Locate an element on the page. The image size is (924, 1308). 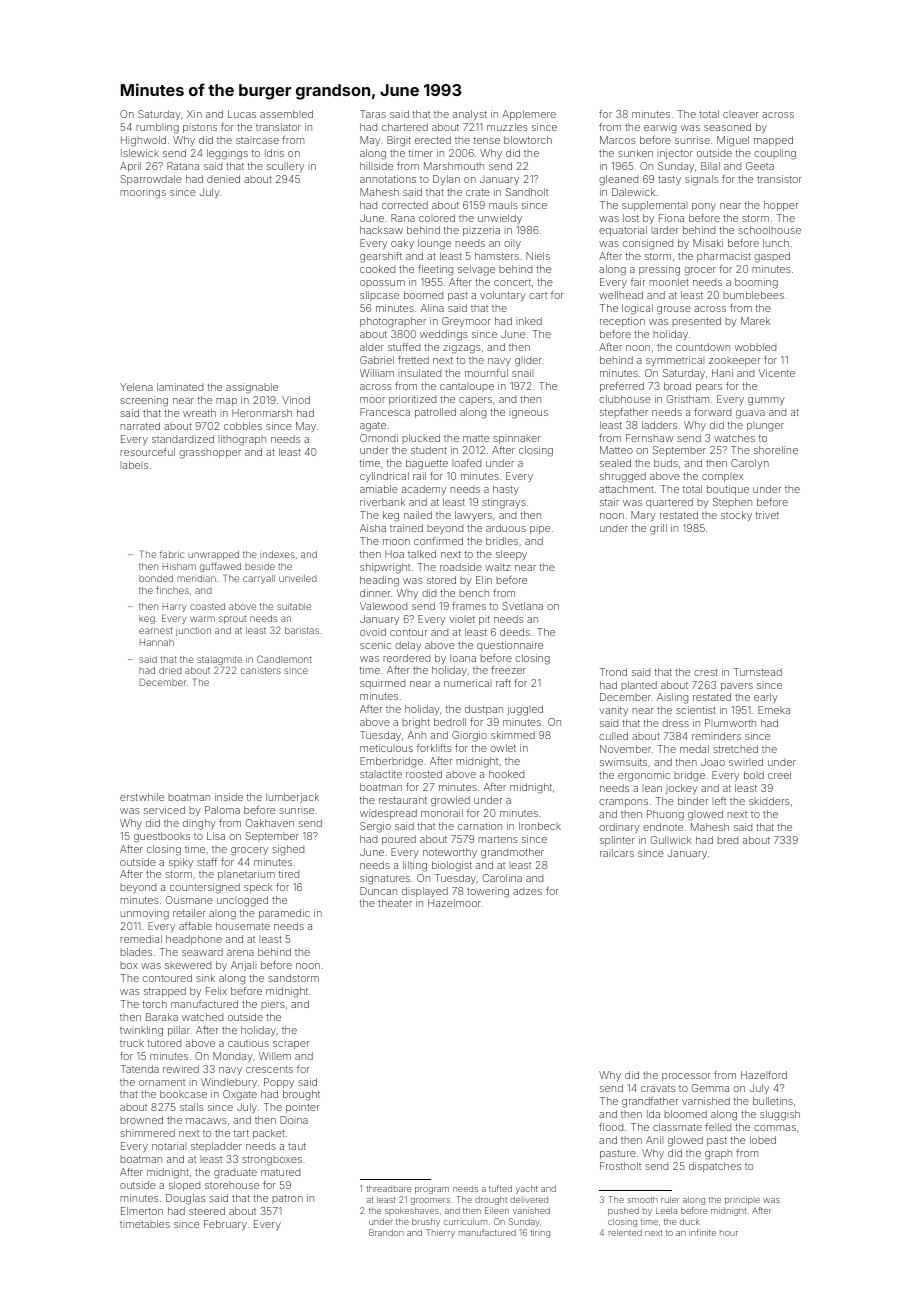
cleaver is located at coordinates (741, 114).
